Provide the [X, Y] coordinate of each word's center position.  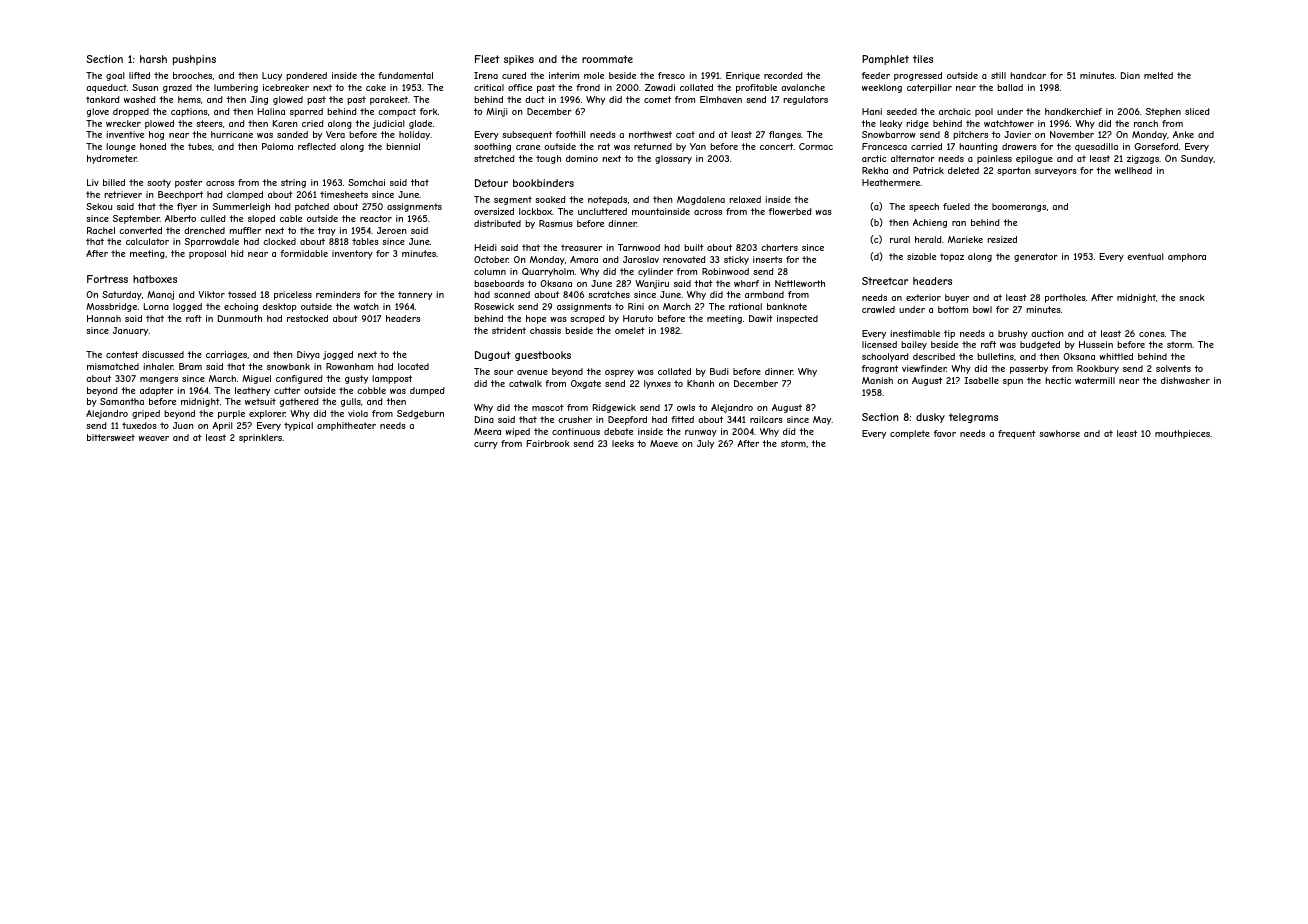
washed [140, 99]
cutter [287, 390]
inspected [797, 319]
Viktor [211, 294]
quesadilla [1096, 147]
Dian [1130, 75]
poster [188, 183]
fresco [671, 75]
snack [1192, 297]
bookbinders [543, 183]
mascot [548, 407]
